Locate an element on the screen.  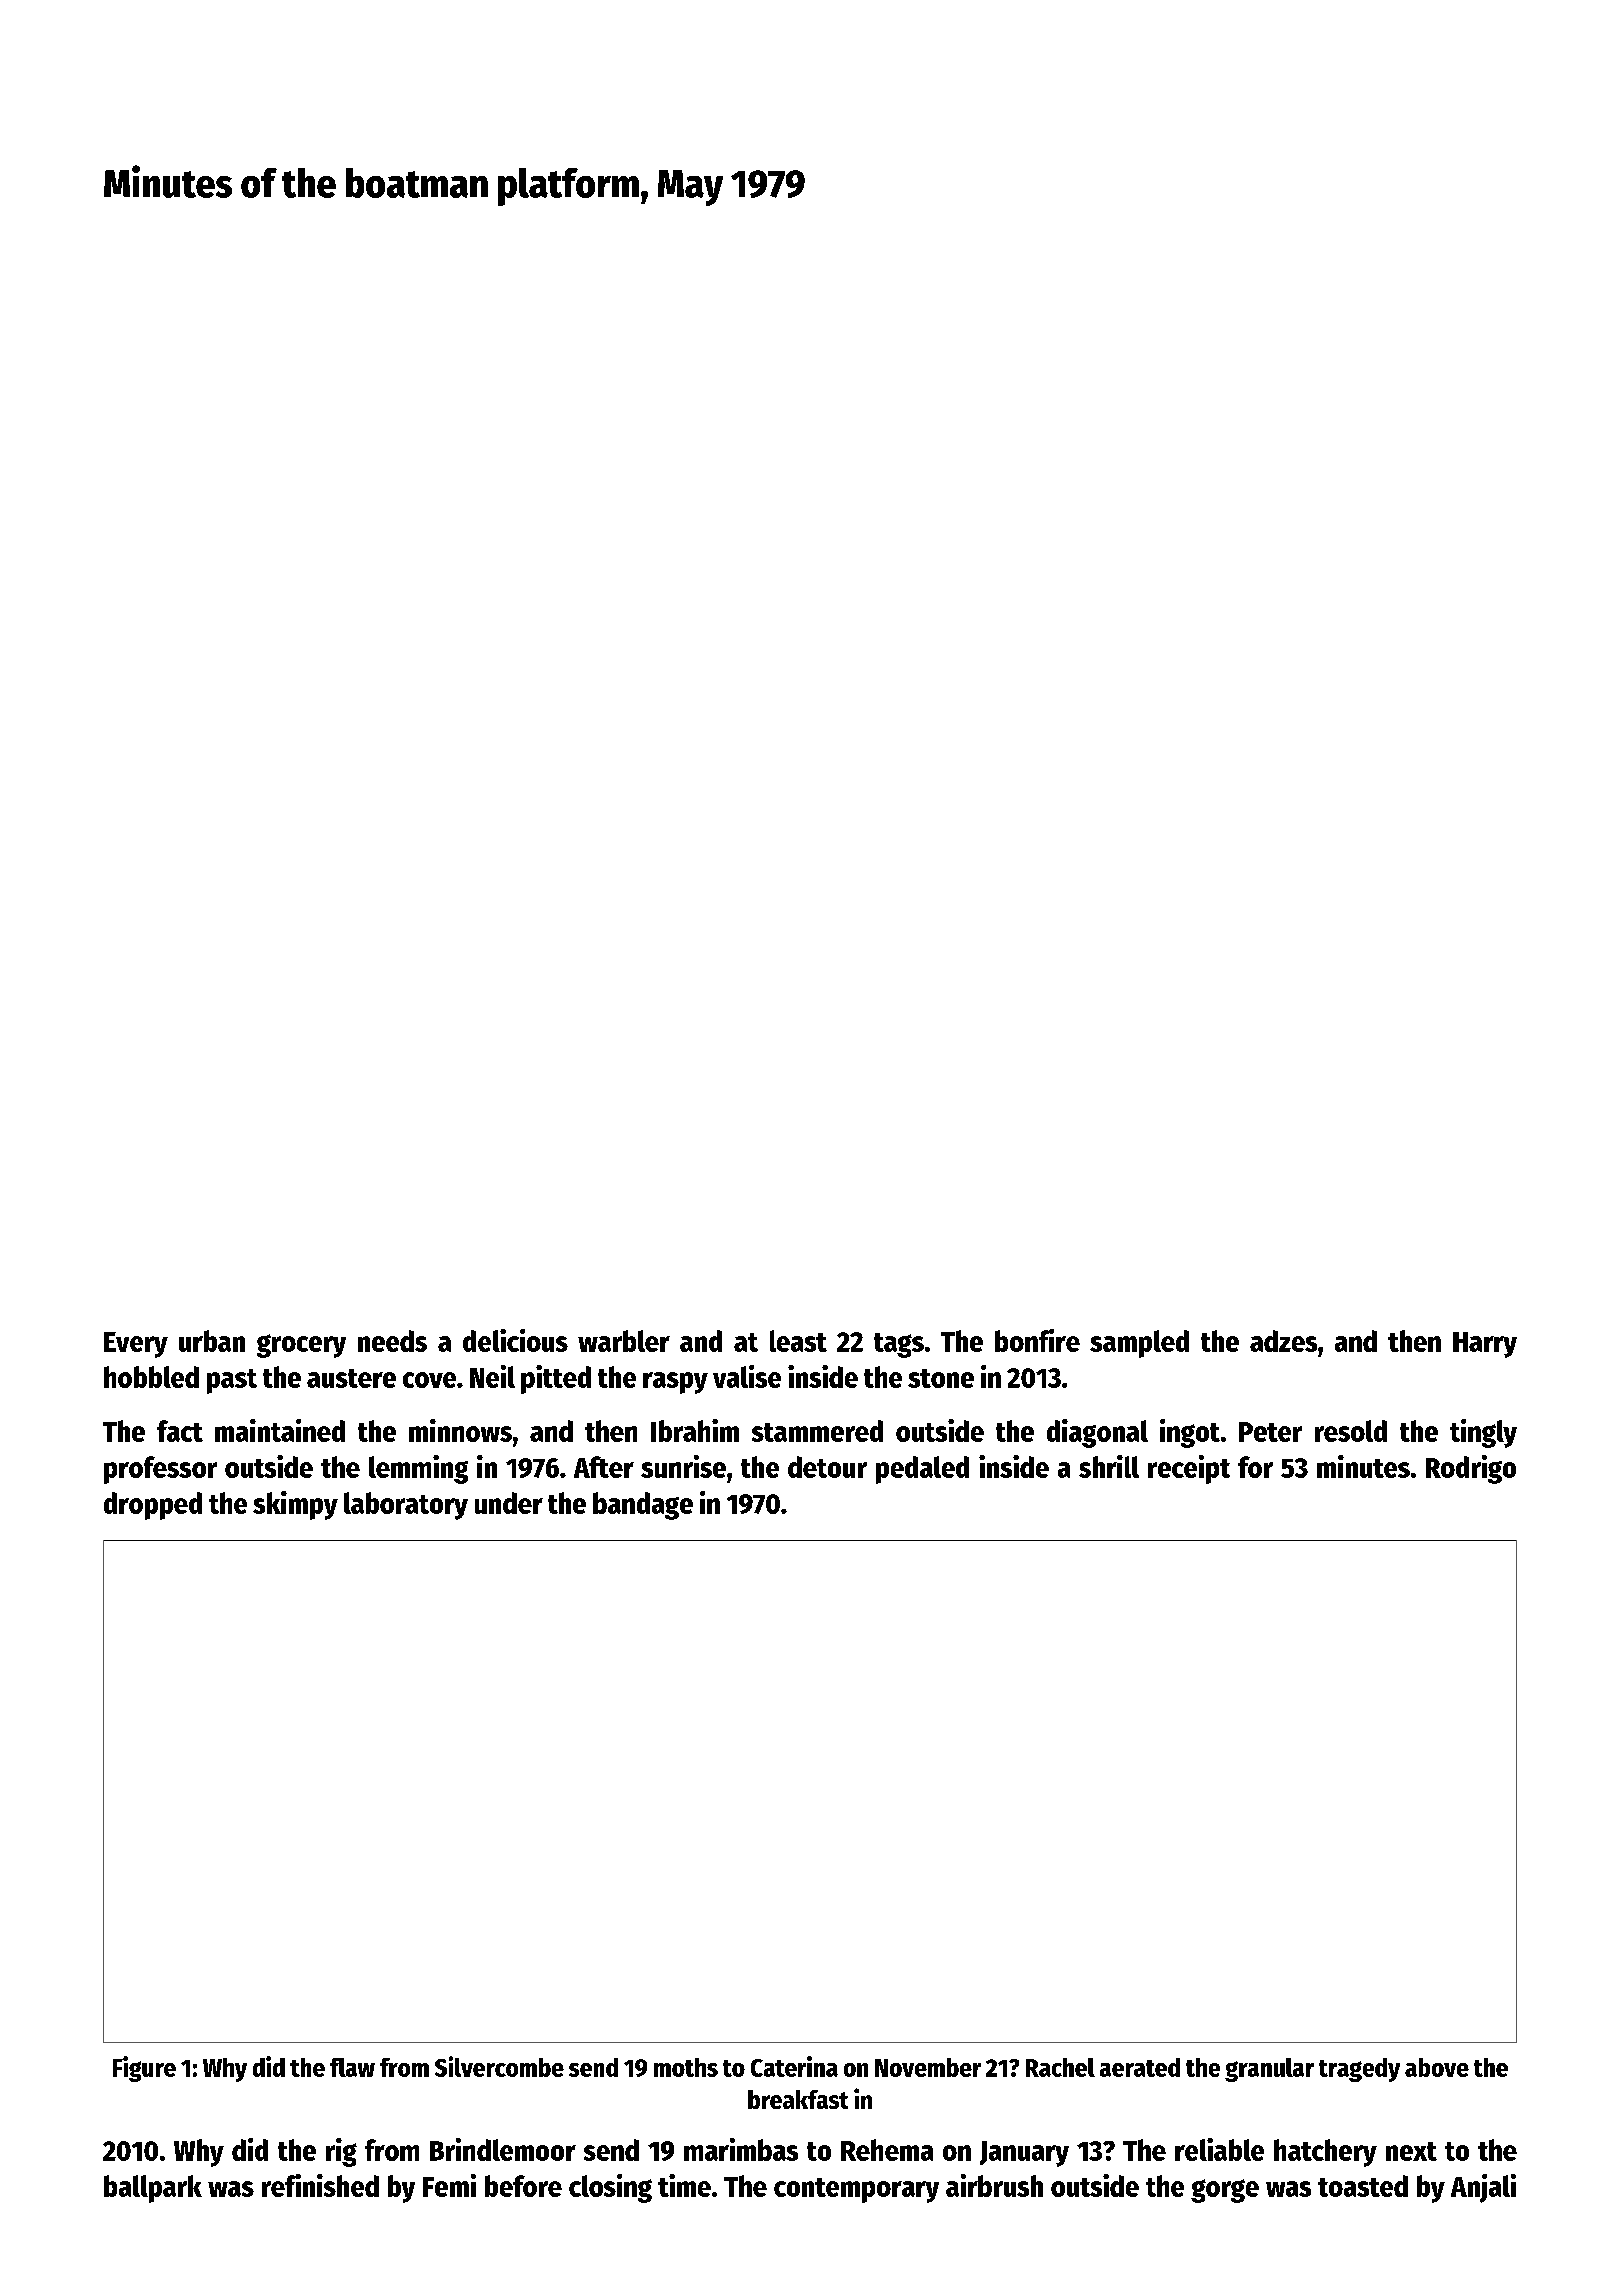
valise is located at coordinates (747, 1376).
